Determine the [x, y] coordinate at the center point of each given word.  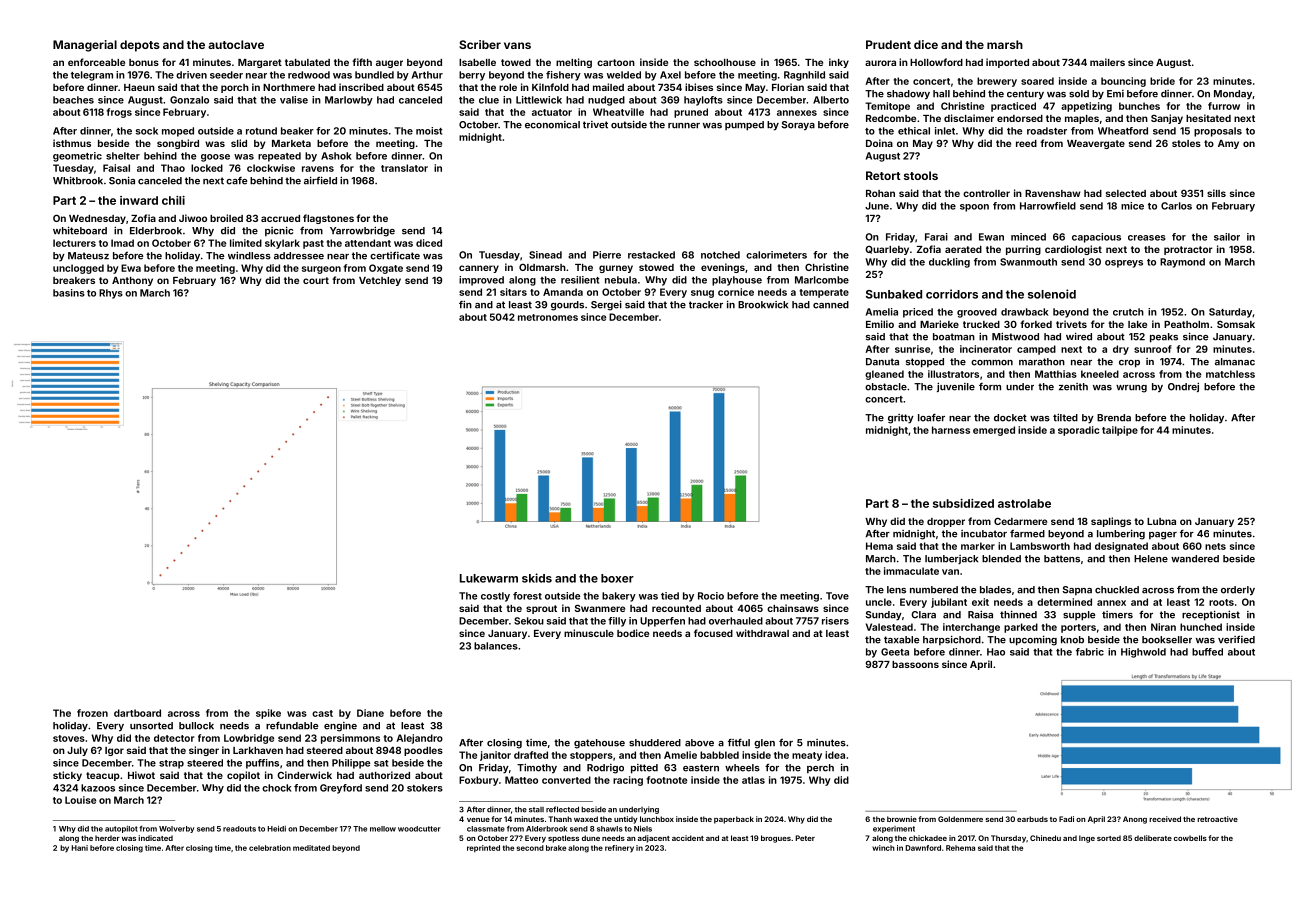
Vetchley [380, 281]
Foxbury [479, 781]
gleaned [884, 375]
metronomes [548, 317]
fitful [739, 743]
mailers [1107, 62]
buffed [1207, 652]
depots [140, 46]
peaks [1164, 338]
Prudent [888, 44]
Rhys [111, 294]
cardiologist [1073, 250]
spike [268, 714]
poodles [423, 751]
